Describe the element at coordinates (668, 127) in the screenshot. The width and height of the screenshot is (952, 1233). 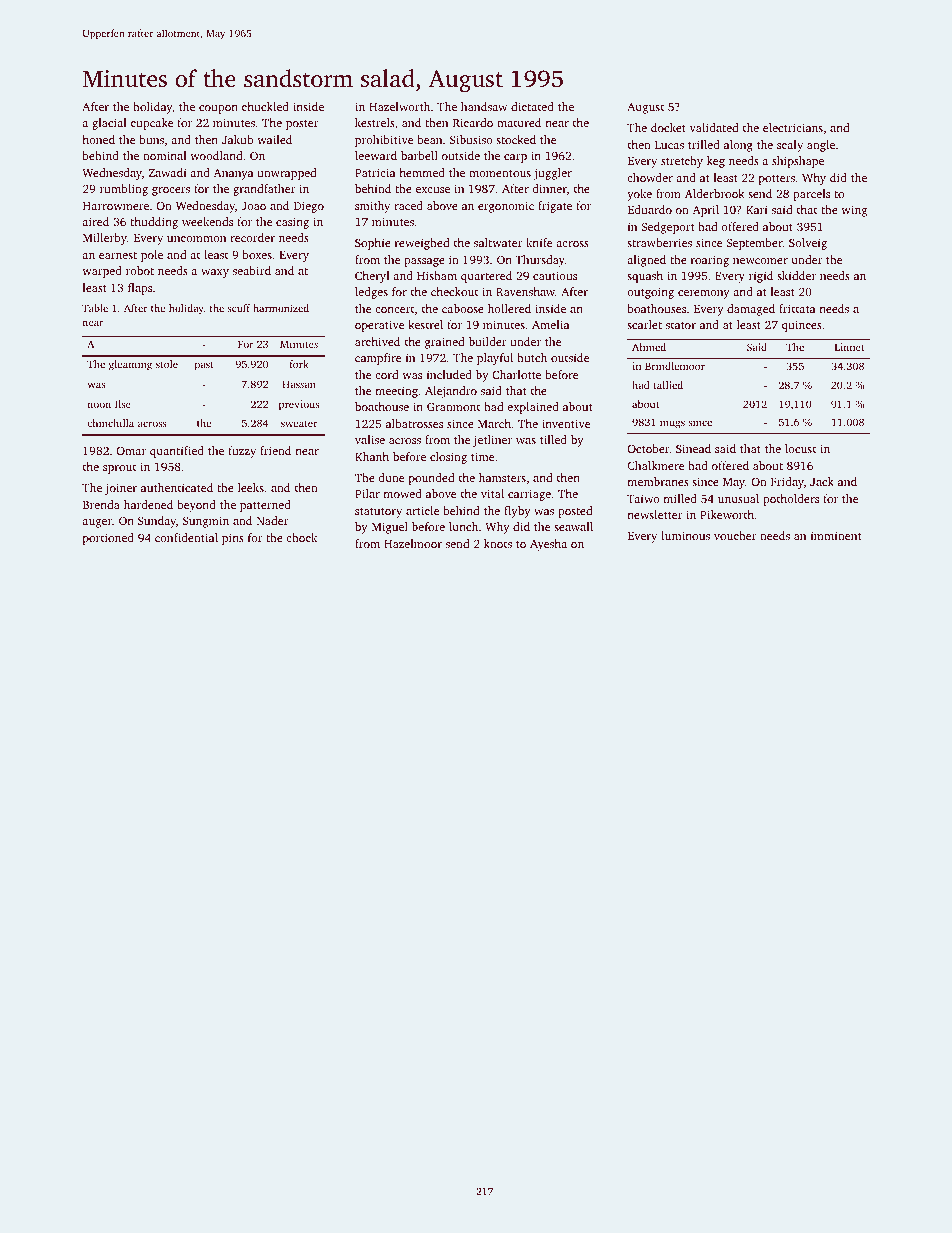
I see `docket` at that location.
